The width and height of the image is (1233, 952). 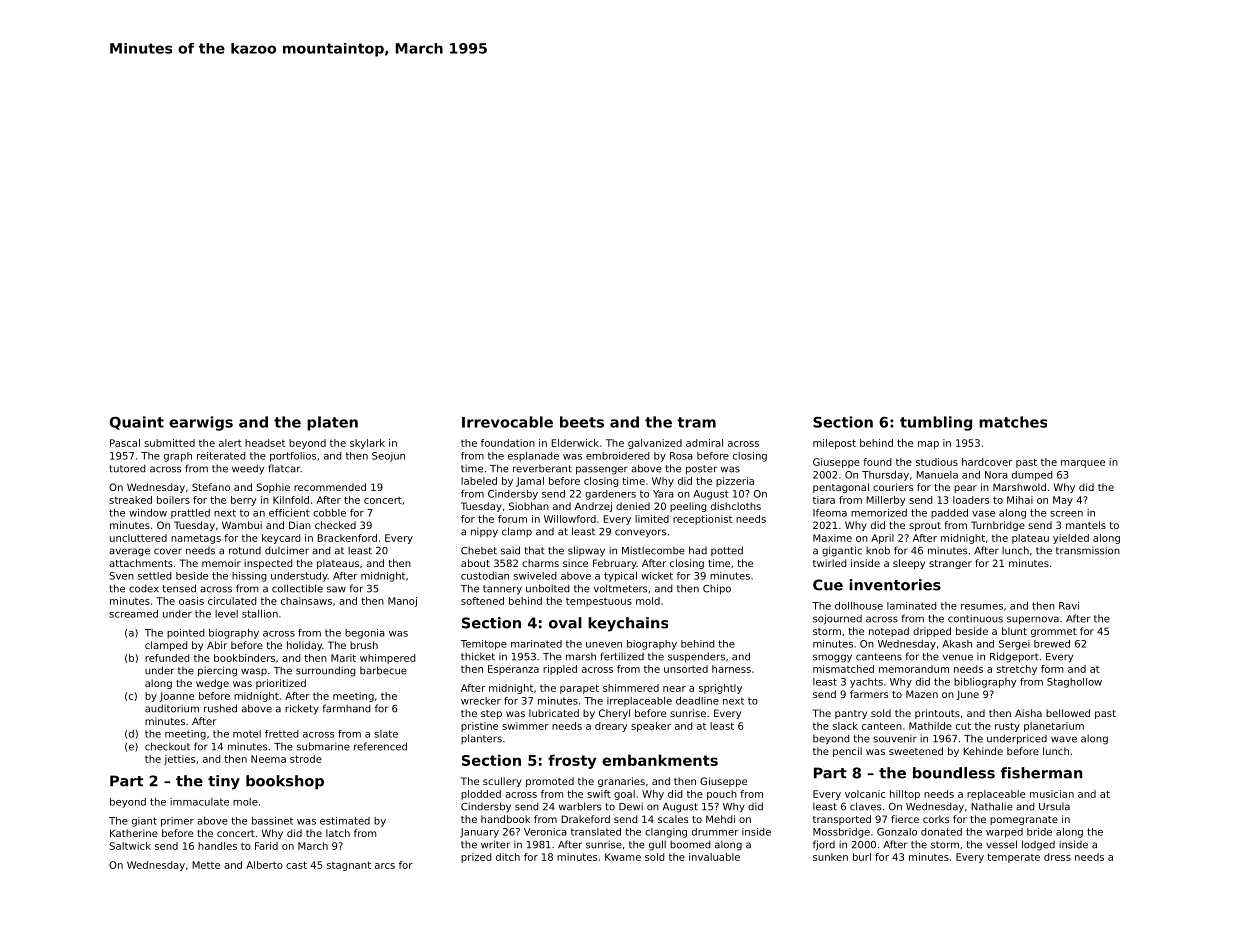 What do you see at coordinates (479, 550) in the image?
I see `Chebet` at bounding box center [479, 550].
